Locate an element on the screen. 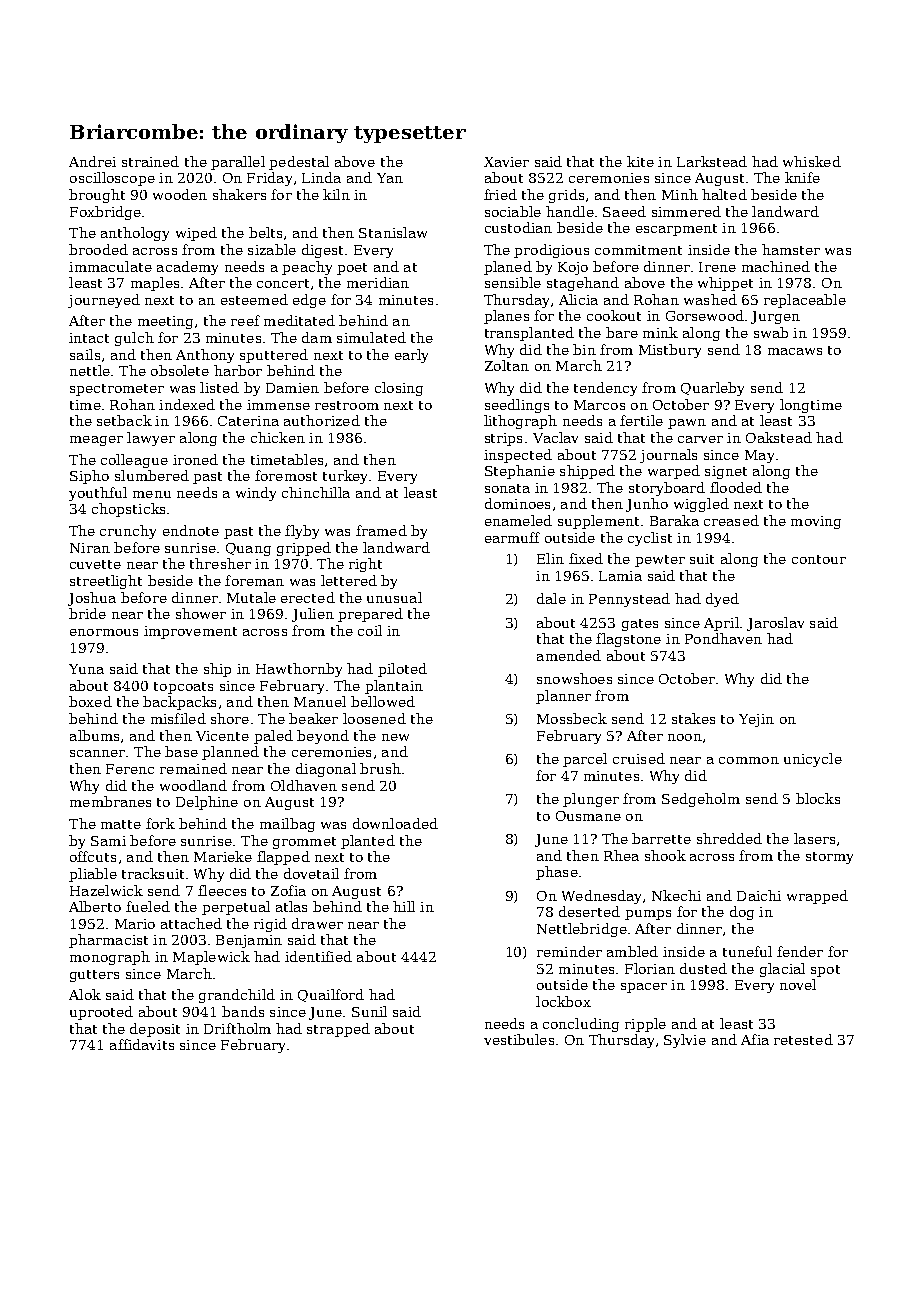  belts is located at coordinates (265, 232).
